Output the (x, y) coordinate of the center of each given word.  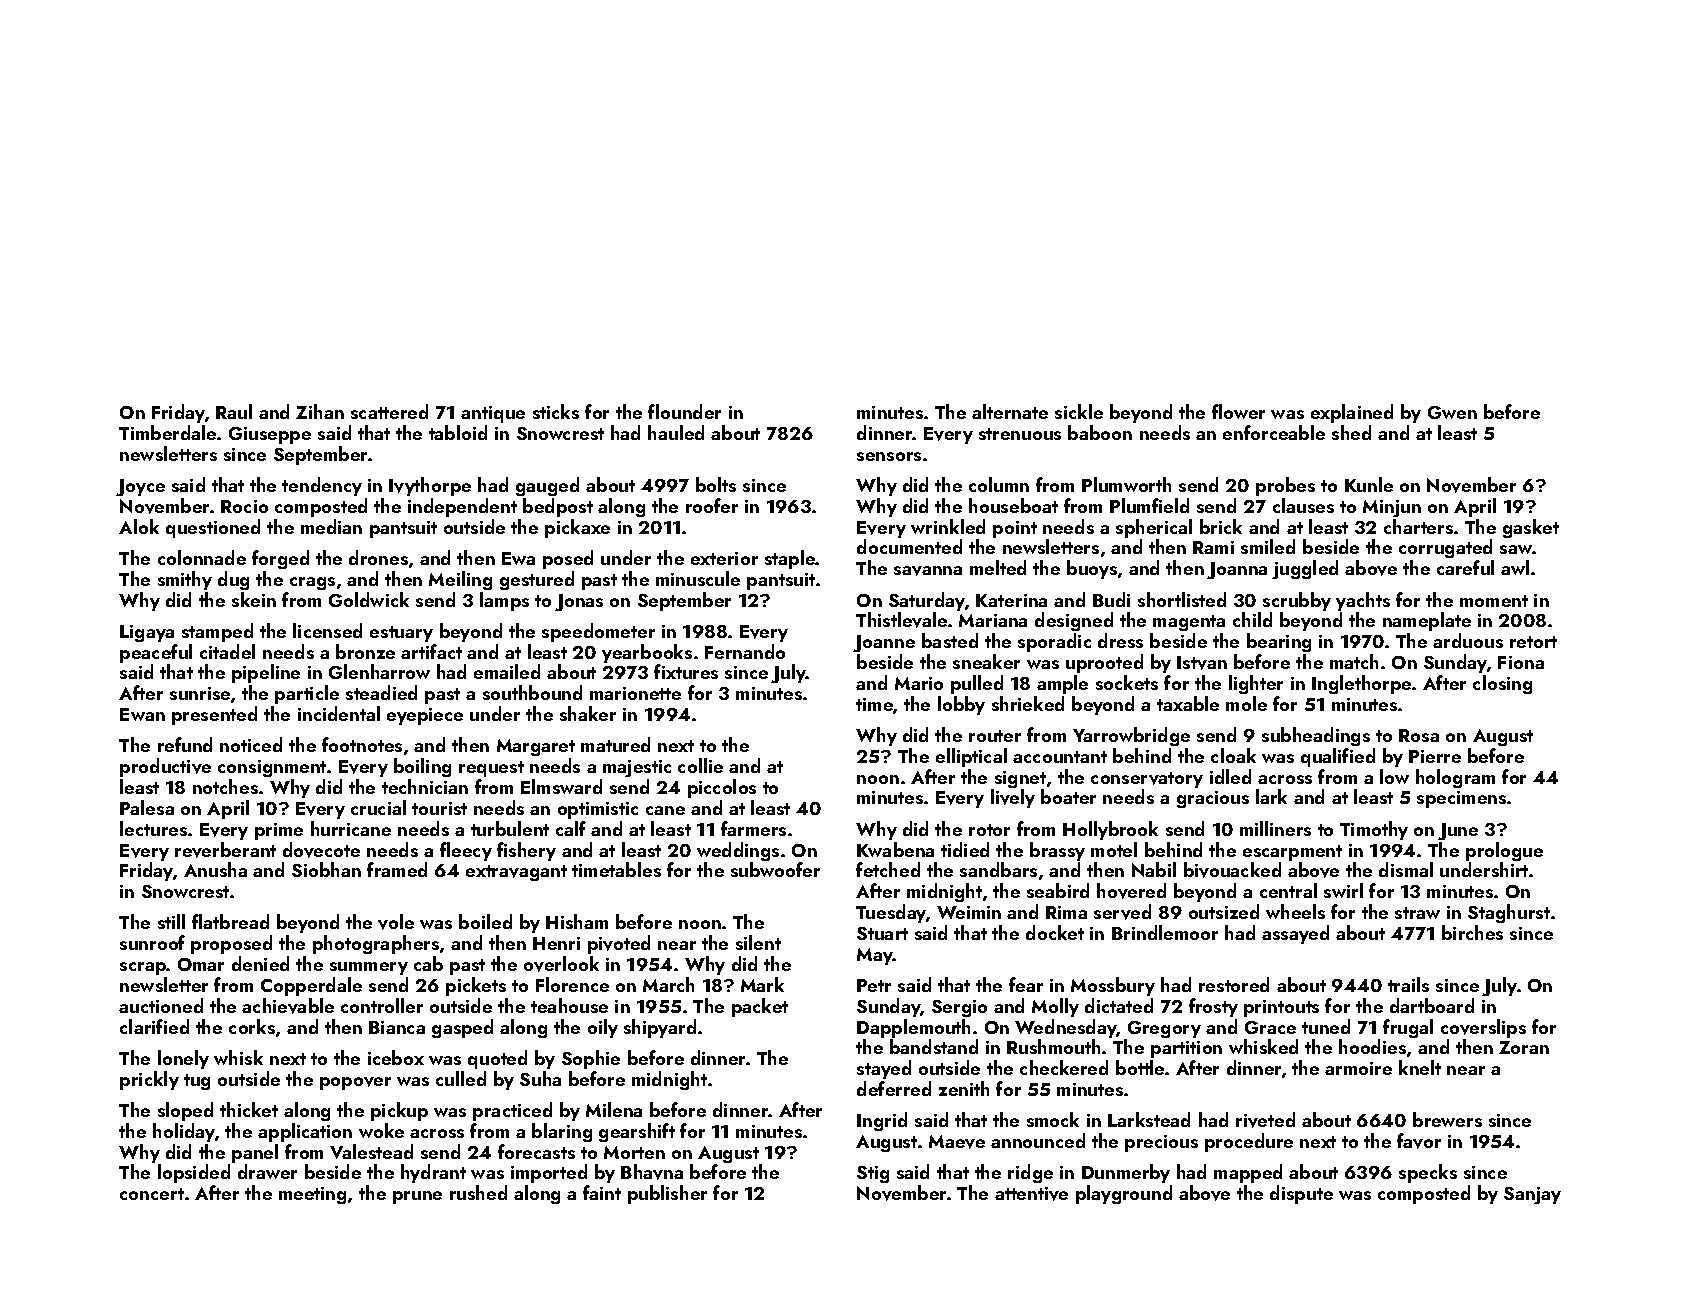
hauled (676, 432)
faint (602, 1192)
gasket (1531, 528)
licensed (327, 630)
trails (1408, 984)
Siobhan (326, 869)
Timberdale (167, 432)
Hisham (577, 921)
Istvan (1202, 663)
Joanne (884, 643)
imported (549, 1173)
